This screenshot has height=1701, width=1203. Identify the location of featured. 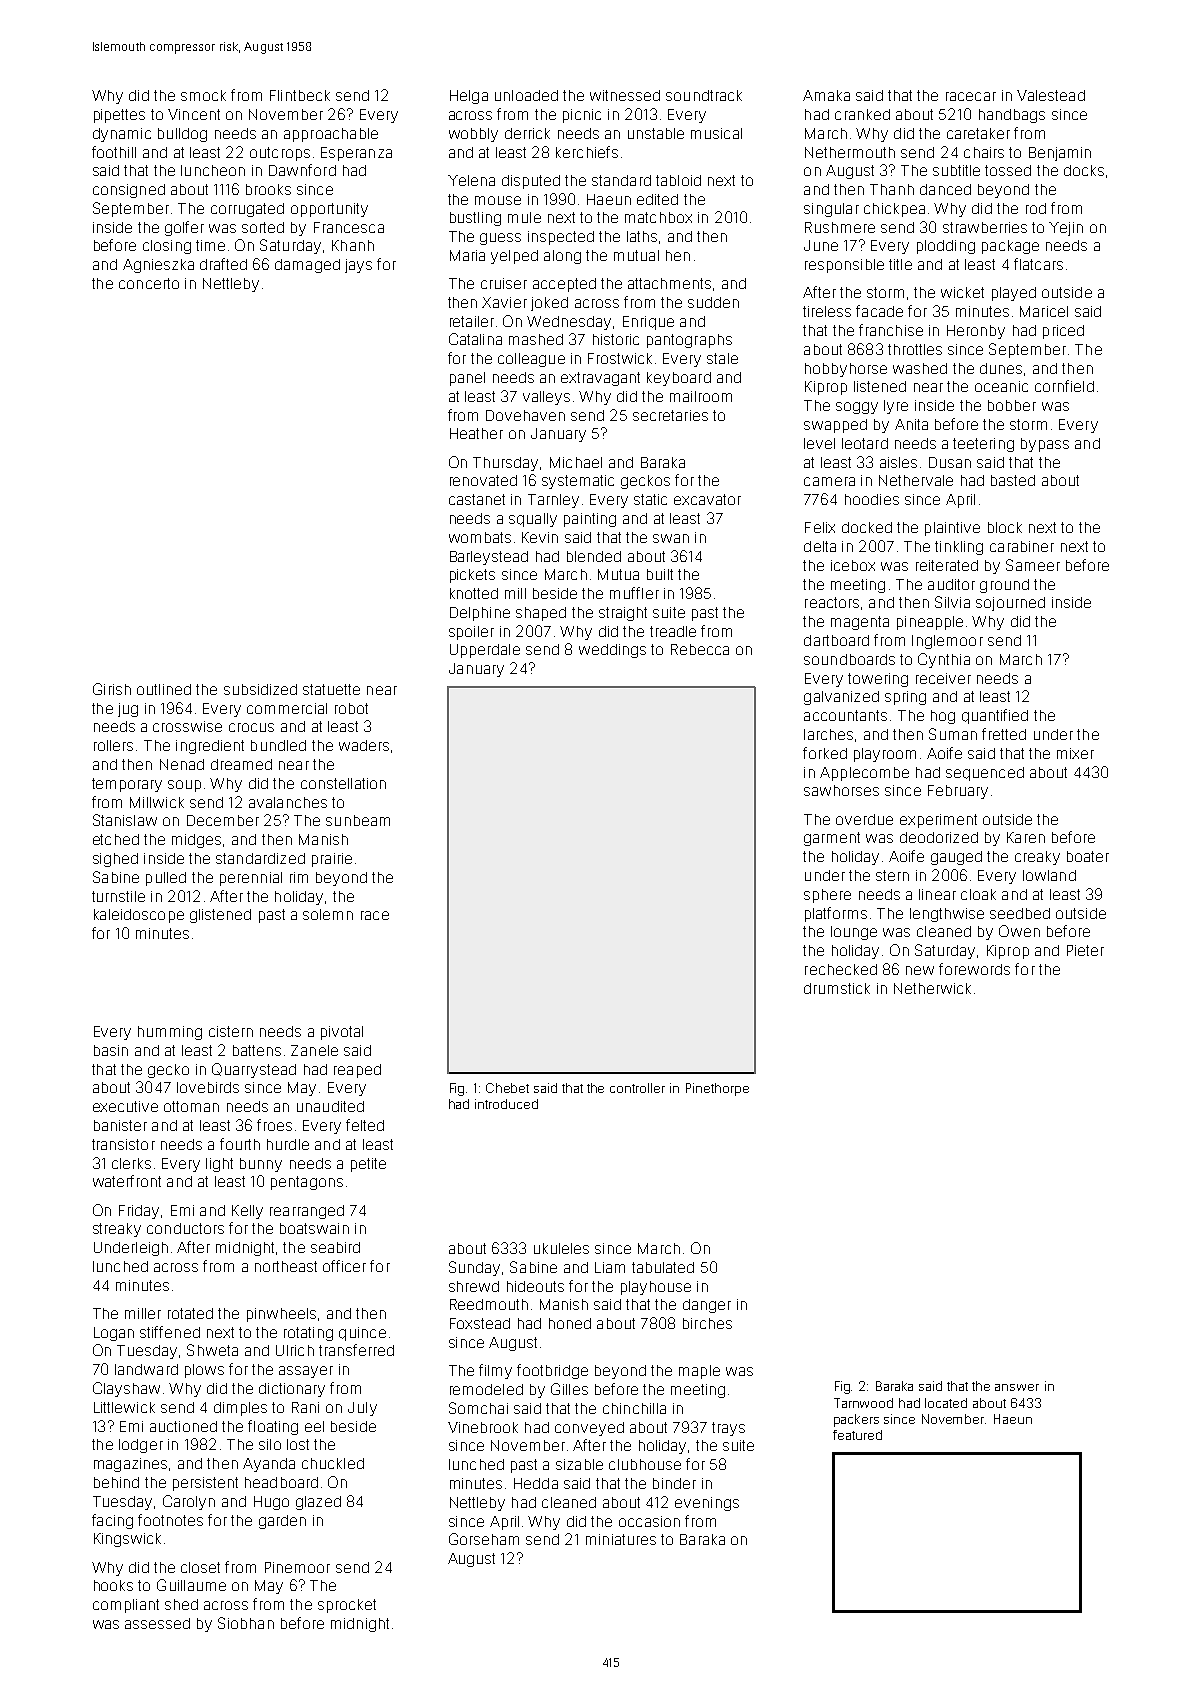
(857, 1435).
